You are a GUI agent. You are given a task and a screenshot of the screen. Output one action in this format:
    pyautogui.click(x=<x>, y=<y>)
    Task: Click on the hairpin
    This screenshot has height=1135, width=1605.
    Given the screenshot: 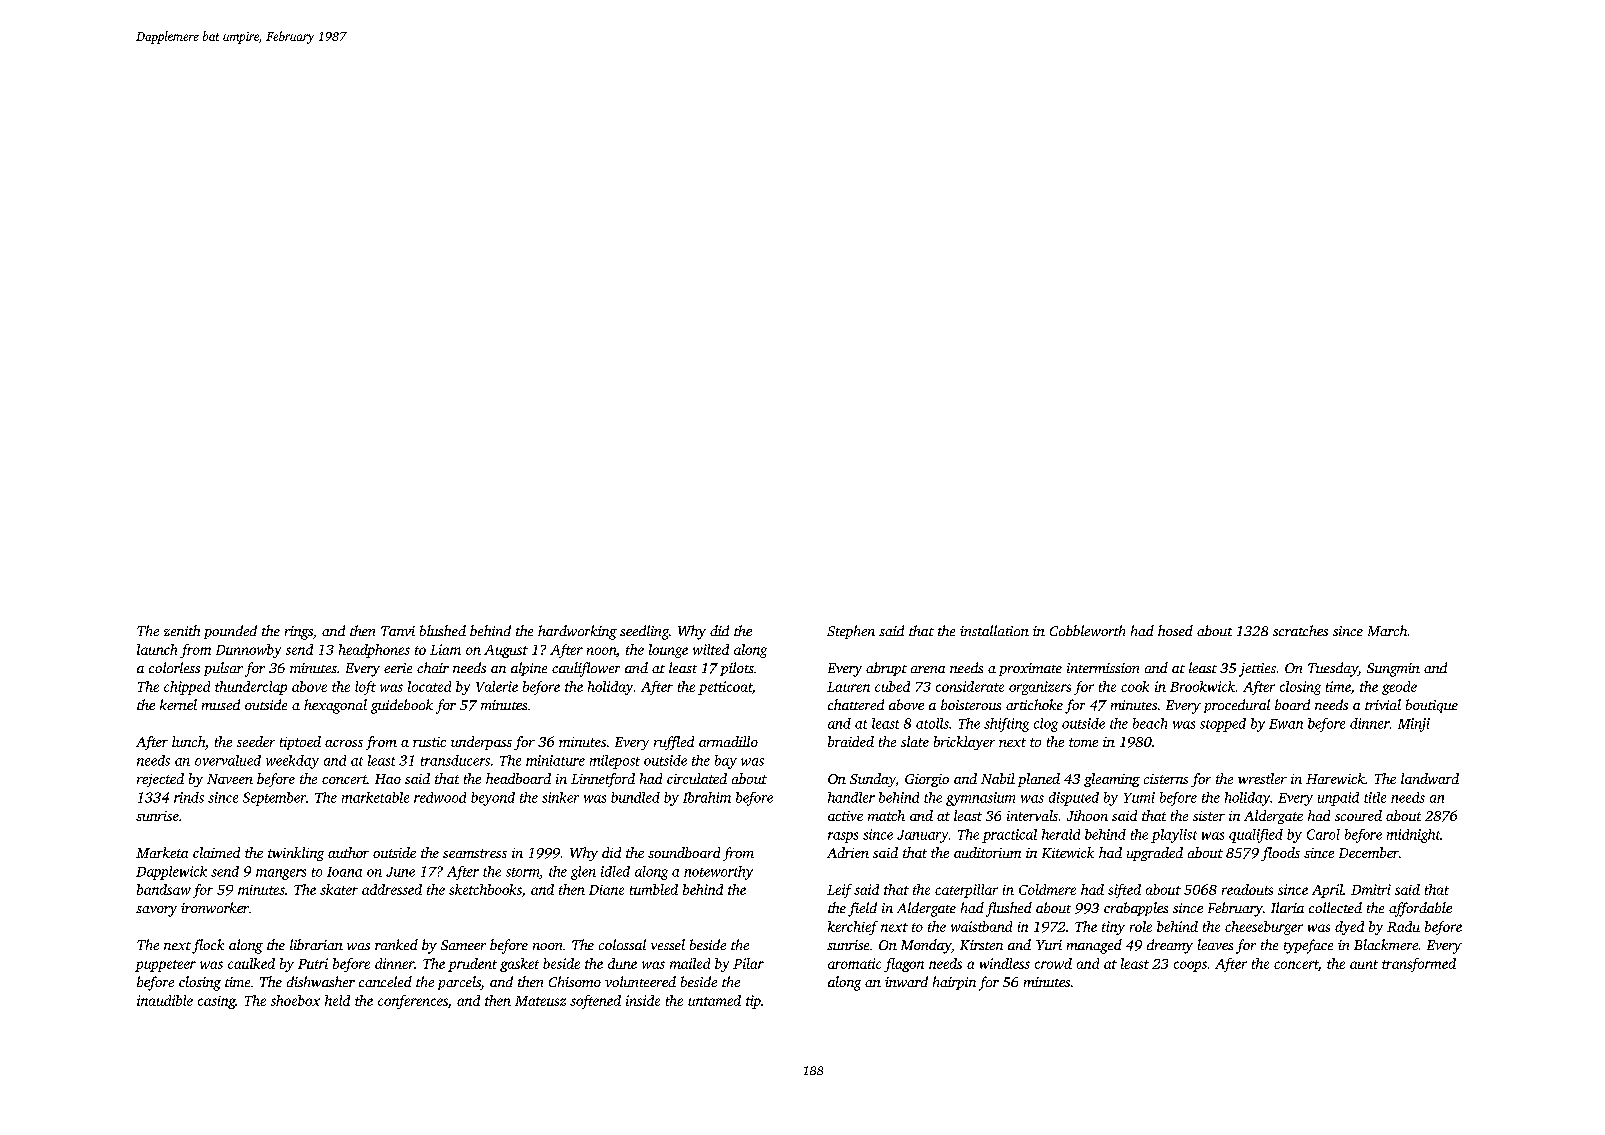 What is the action you would take?
    pyautogui.click(x=954, y=983)
